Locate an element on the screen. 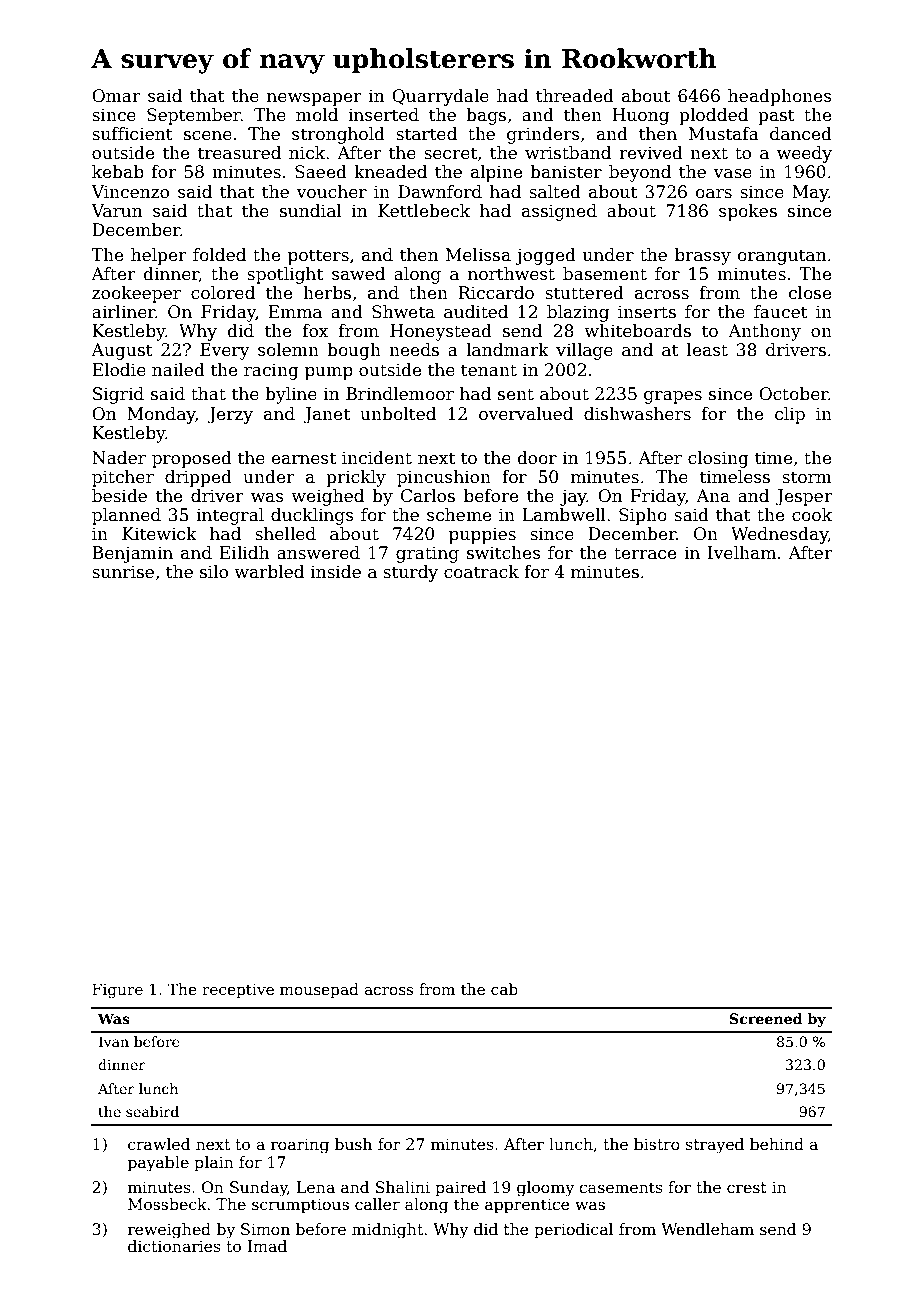 This screenshot has height=1308, width=924. terrace is located at coordinates (645, 553).
